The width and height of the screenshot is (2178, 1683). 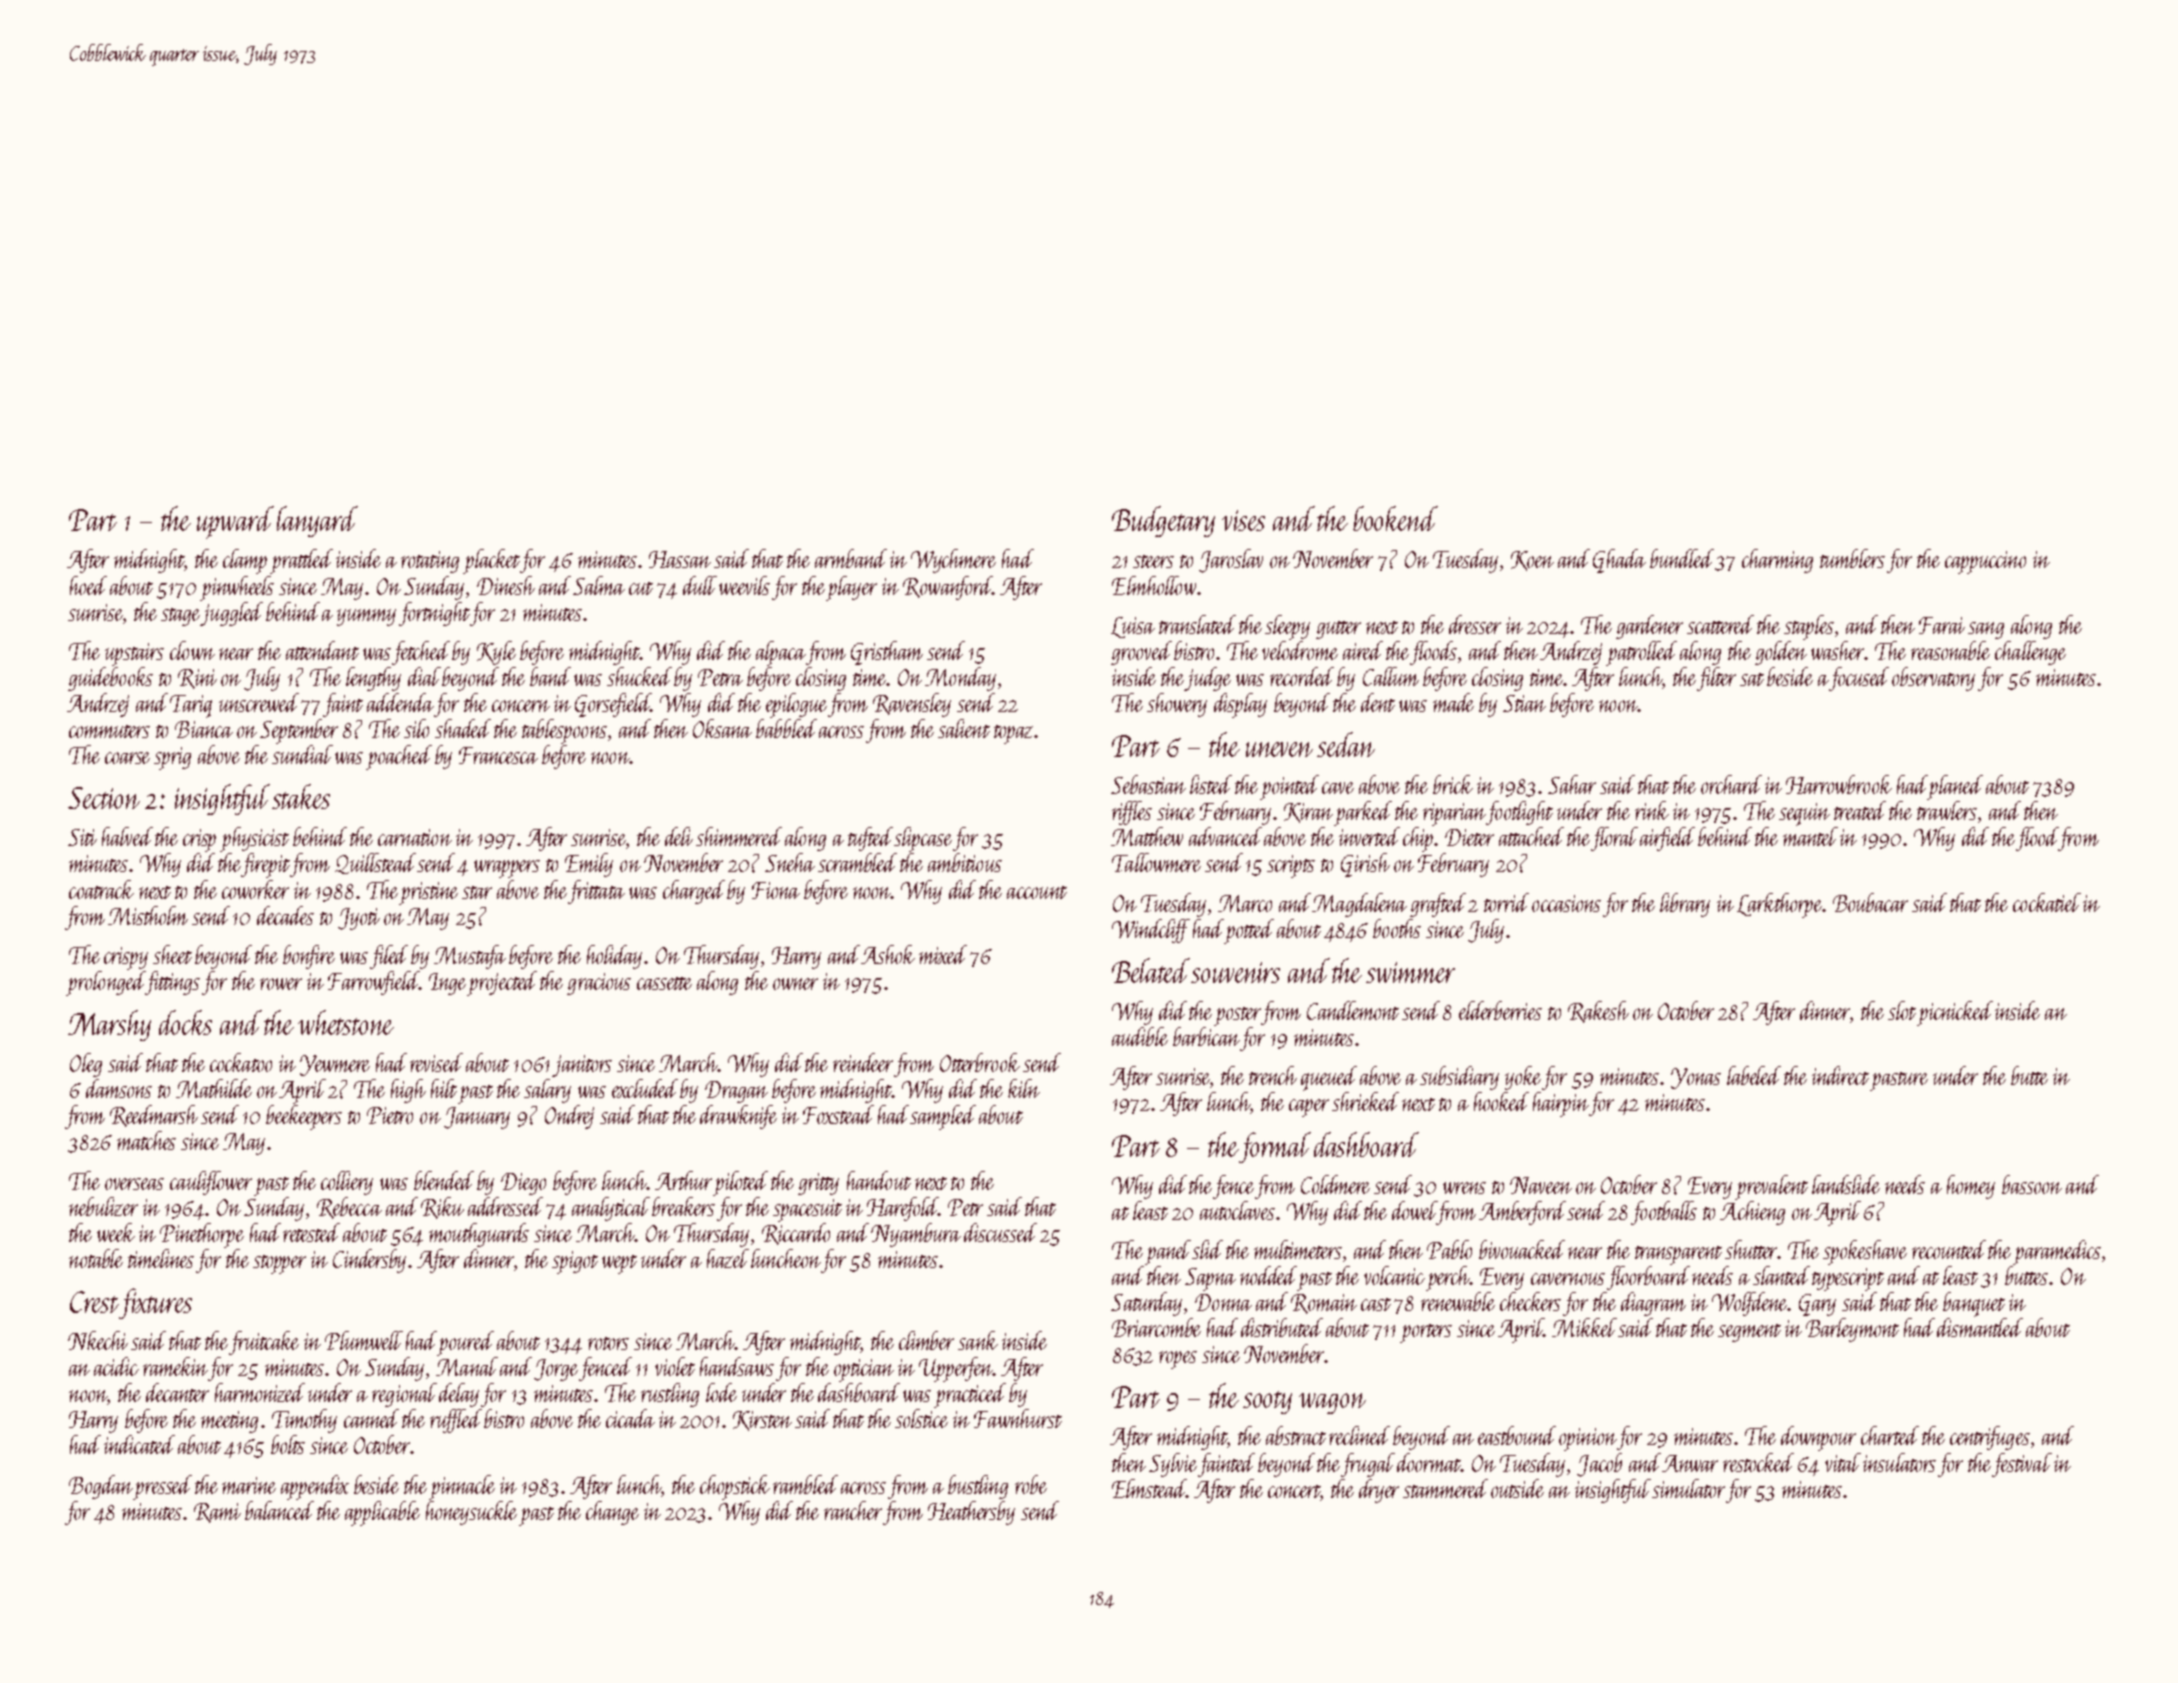 What do you see at coordinates (1561, 1104) in the screenshot?
I see `hairpin` at bounding box center [1561, 1104].
